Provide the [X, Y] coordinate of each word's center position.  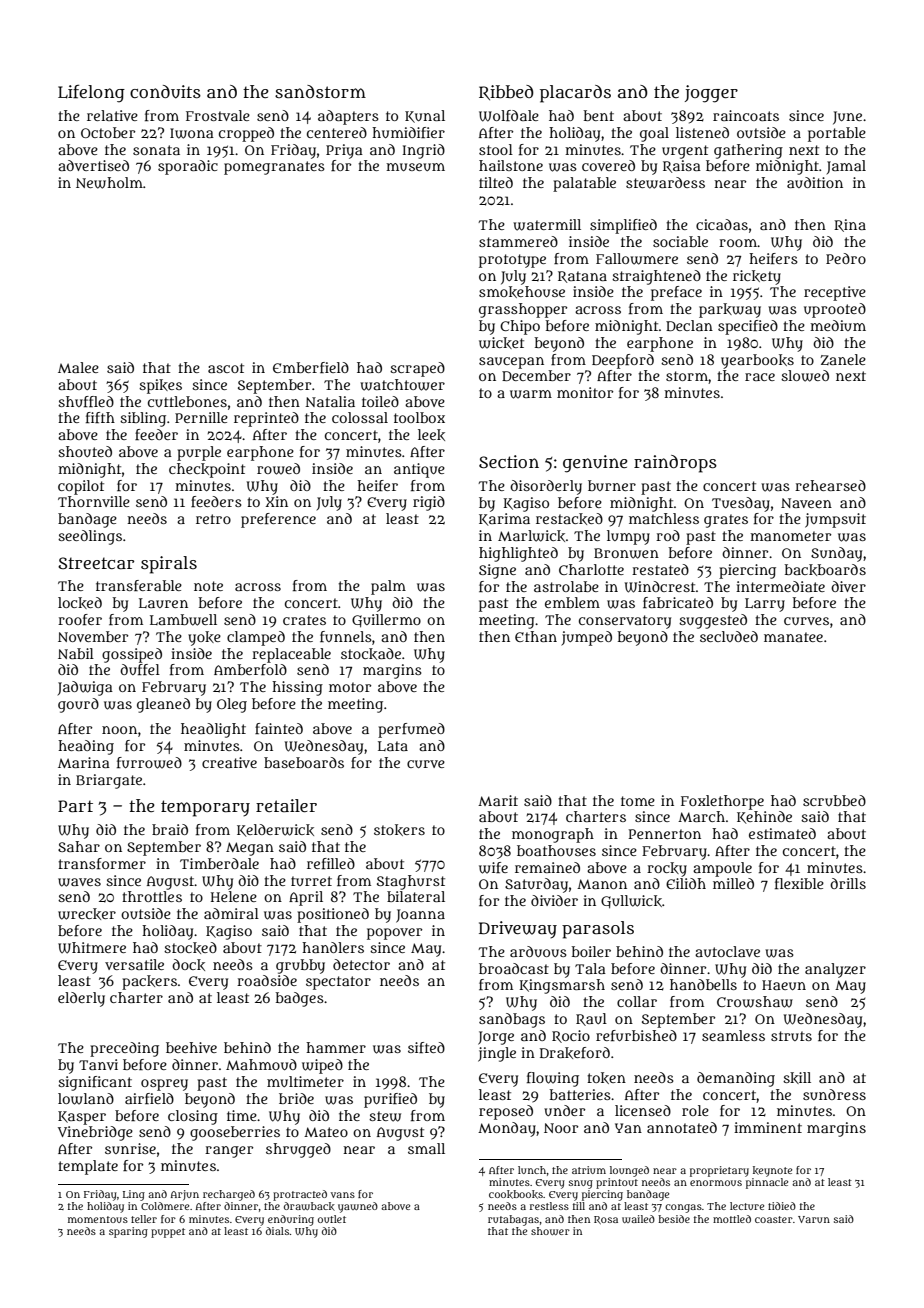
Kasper [82, 1118]
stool [496, 149]
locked [80, 603]
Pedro [846, 258]
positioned [333, 915]
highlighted [518, 554]
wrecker [87, 914]
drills [848, 883]
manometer [790, 536]
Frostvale [218, 115]
